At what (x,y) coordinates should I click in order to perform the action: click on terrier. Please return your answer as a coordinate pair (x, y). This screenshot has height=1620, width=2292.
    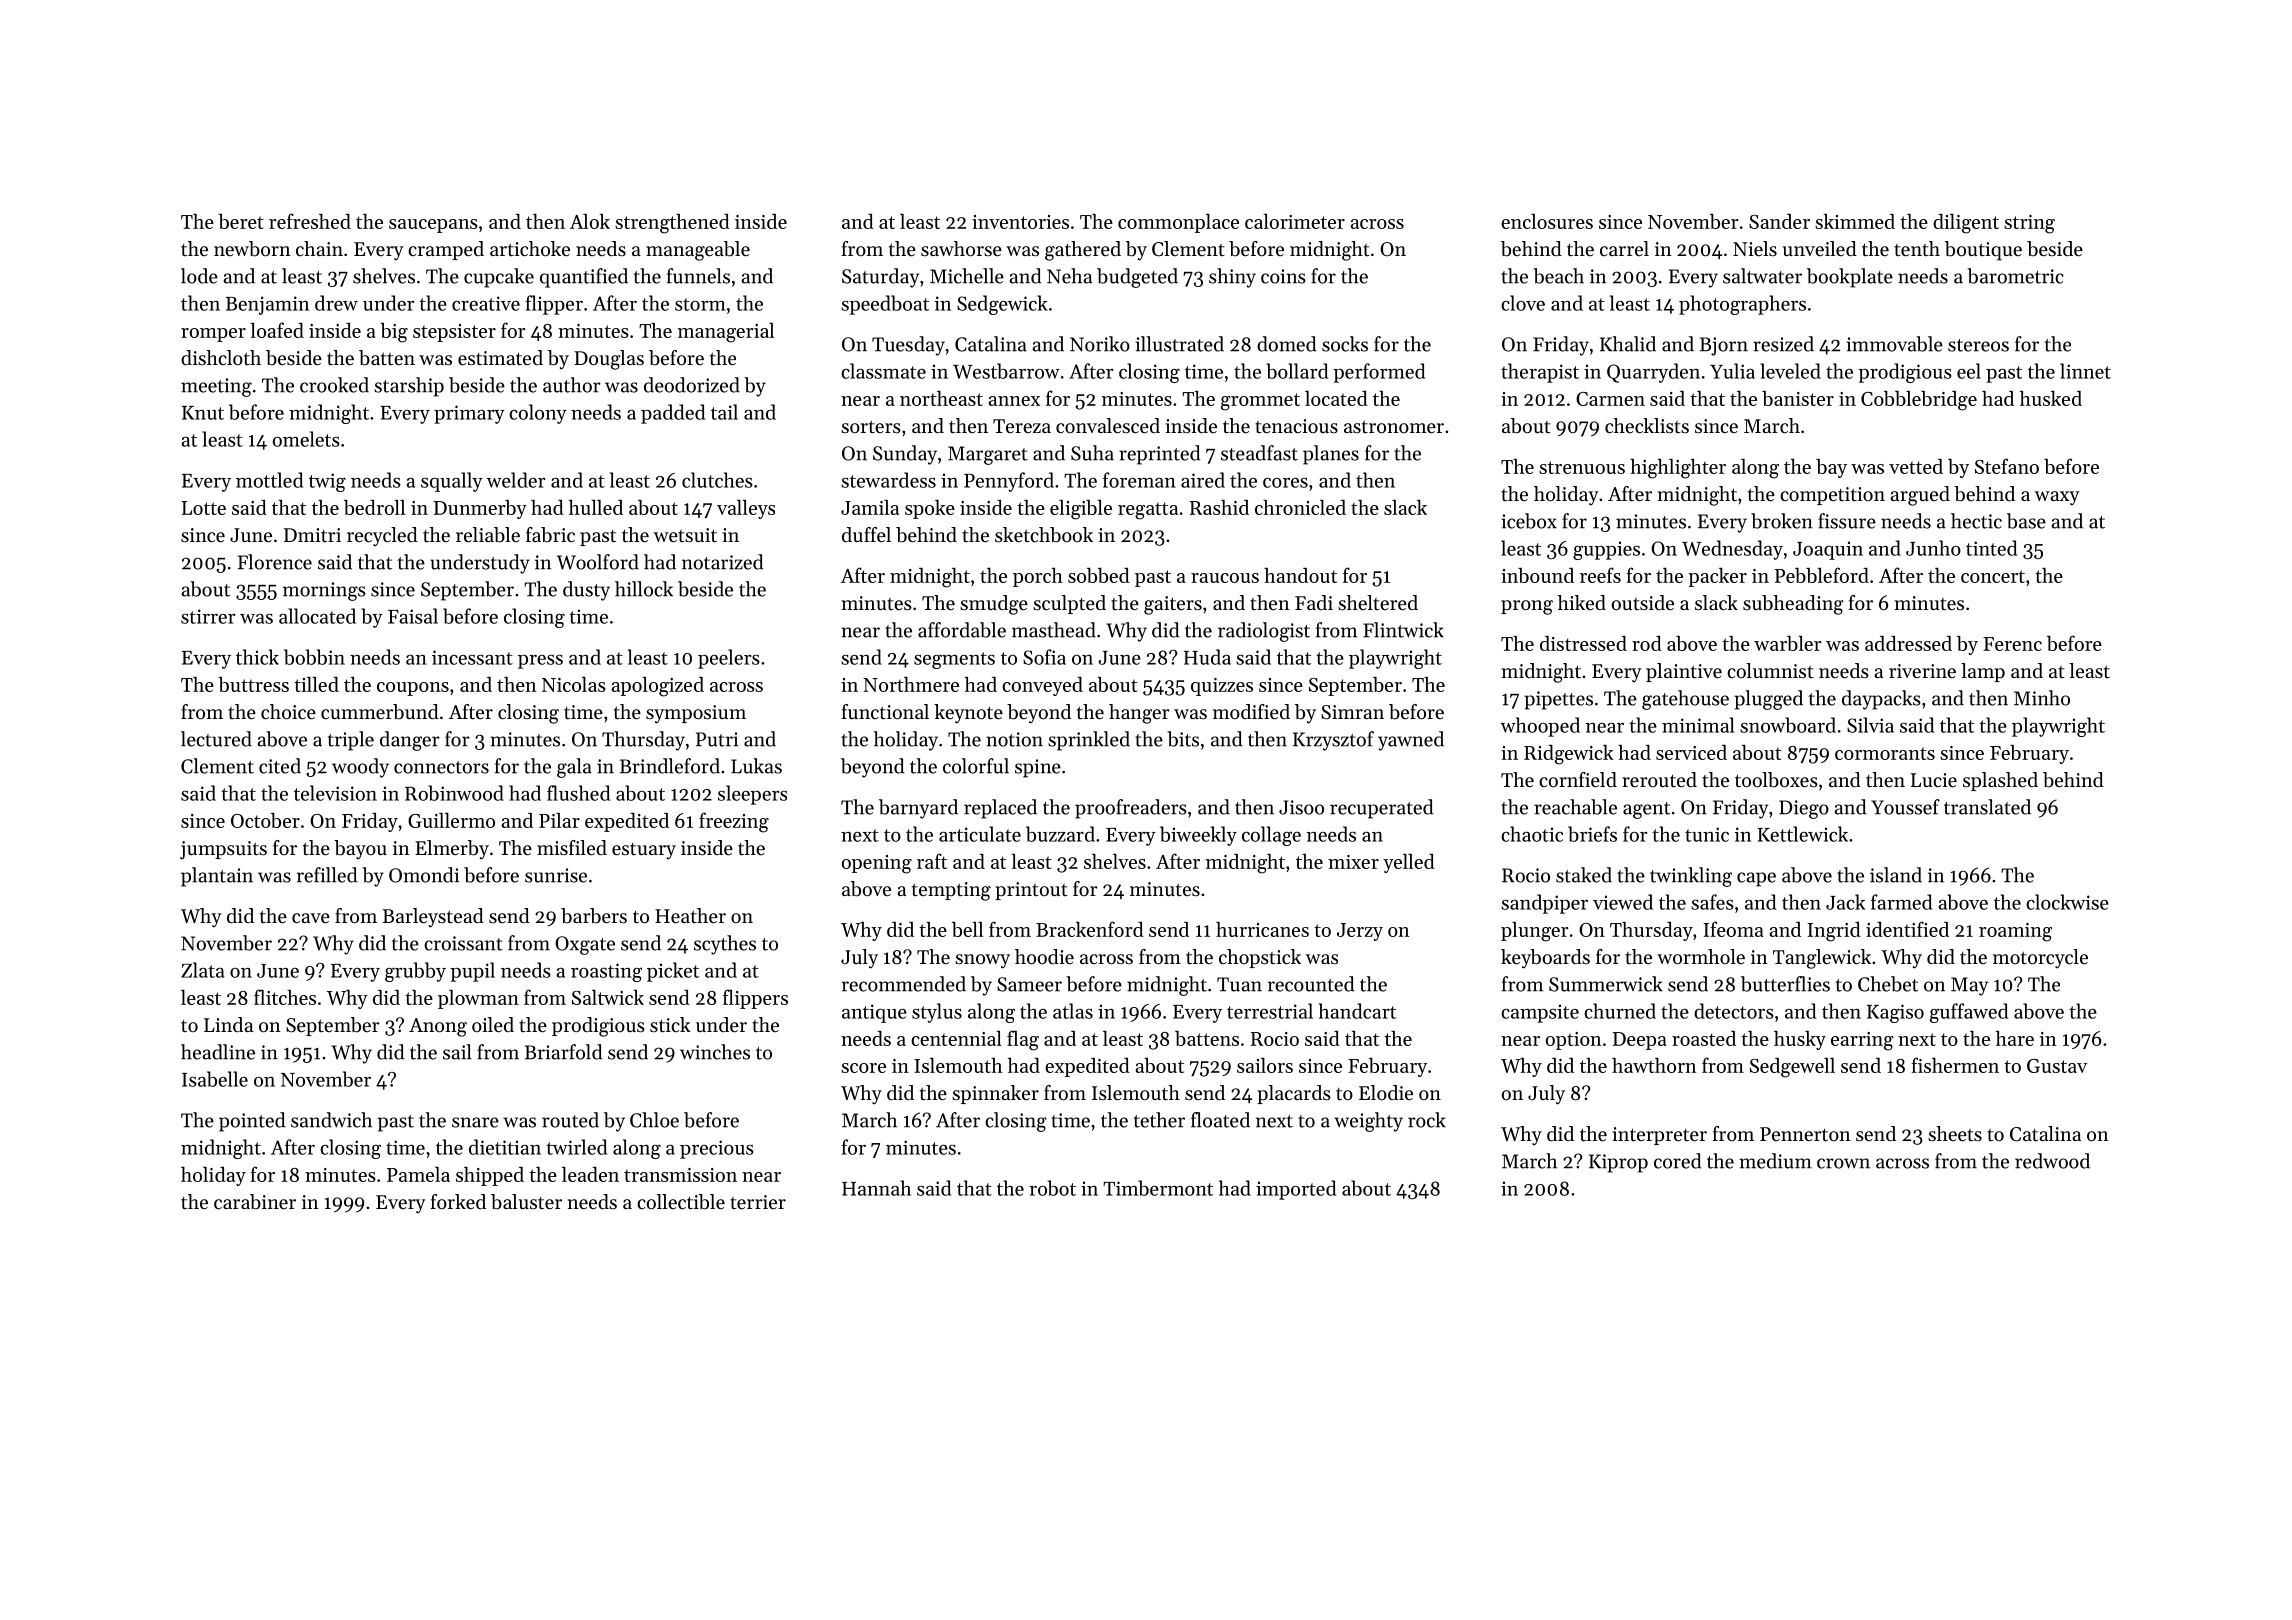
    Looking at the image, I should click on (758, 1202).
